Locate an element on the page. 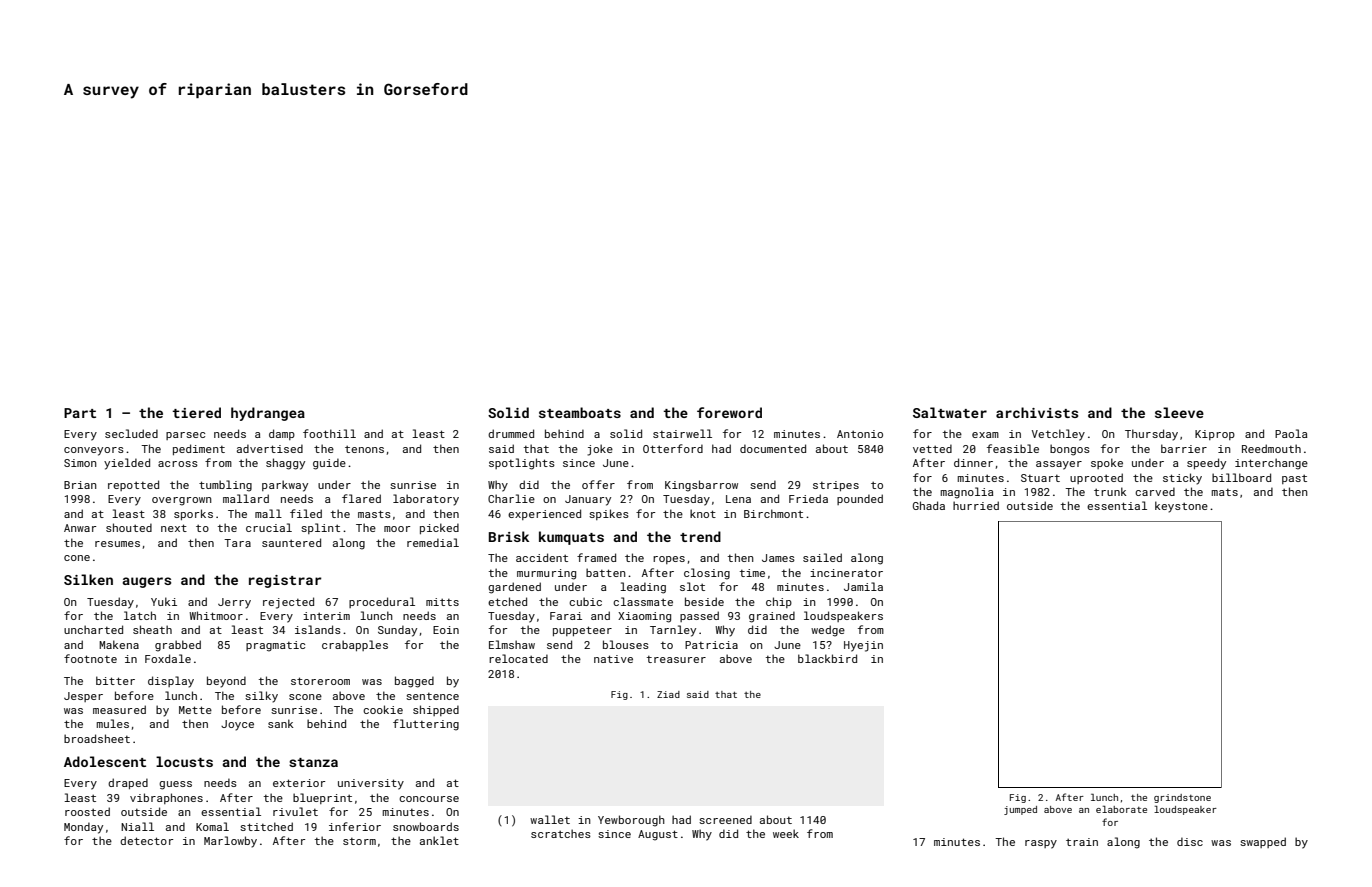 The height and width of the image is (887, 1372). framed is located at coordinates (596, 557).
